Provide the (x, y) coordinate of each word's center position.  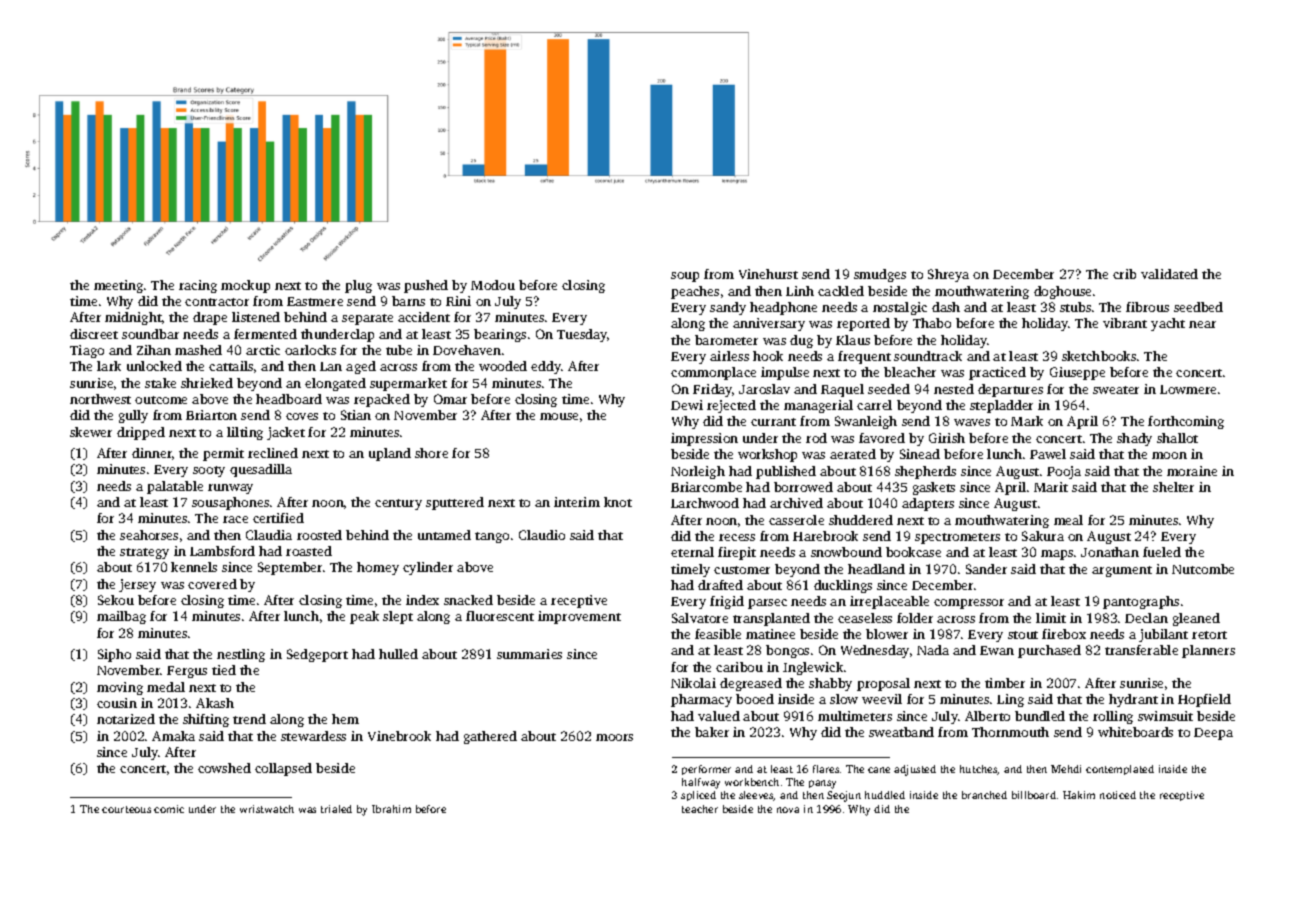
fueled (1162, 552)
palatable (175, 487)
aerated (853, 454)
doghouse (1062, 292)
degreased (751, 684)
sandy (728, 308)
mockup (245, 286)
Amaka (173, 736)
